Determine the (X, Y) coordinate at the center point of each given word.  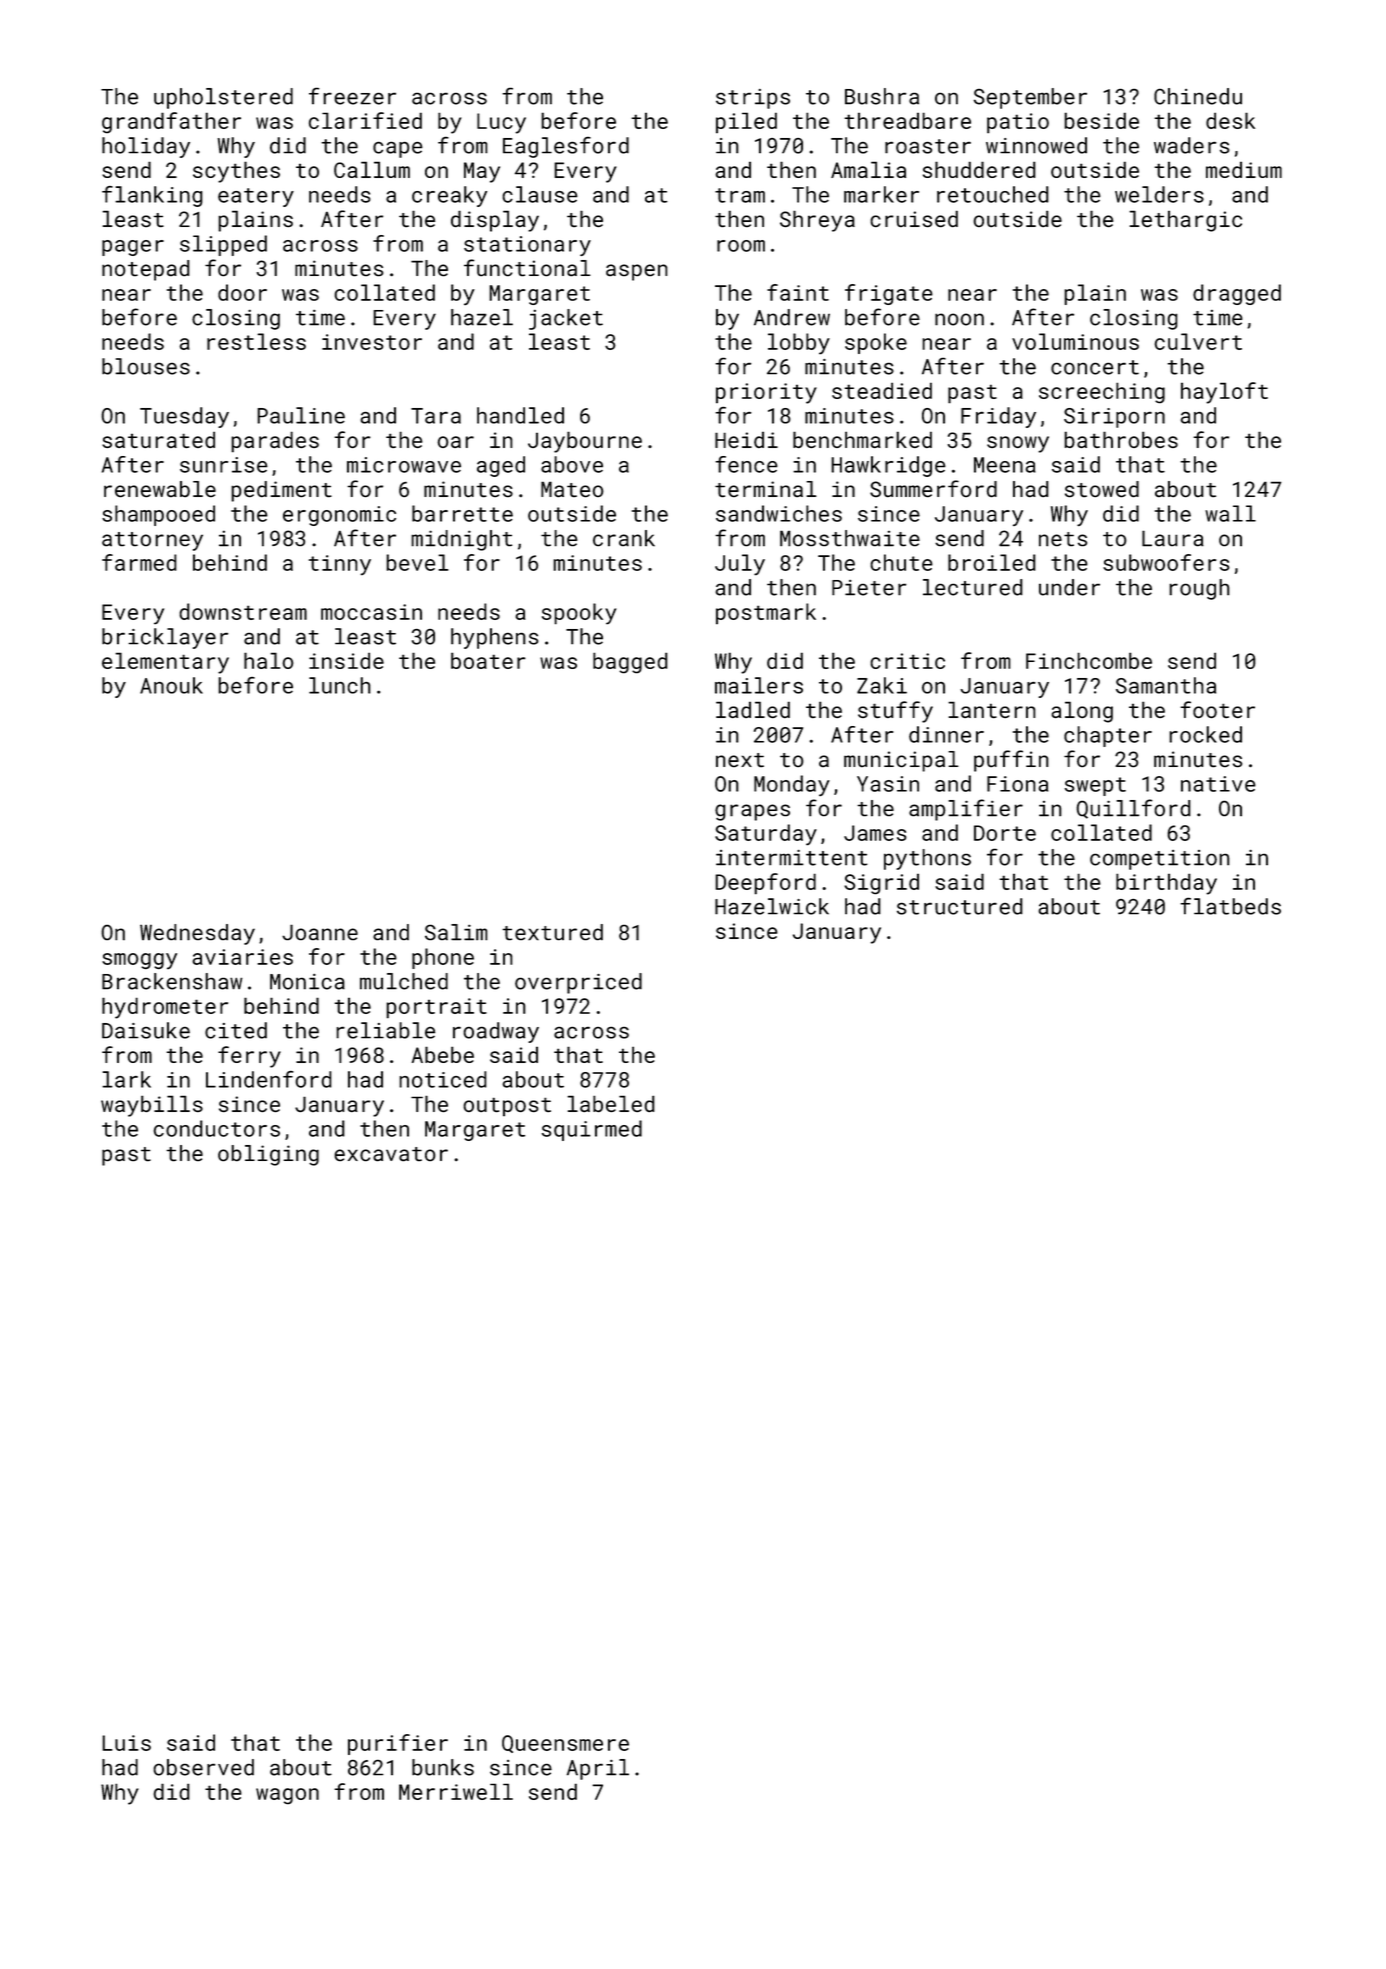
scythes (236, 172)
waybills (152, 1106)
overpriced (578, 983)
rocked (1205, 734)
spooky (579, 614)
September (1030, 98)
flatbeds (1230, 906)
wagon (287, 1796)
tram (740, 195)
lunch (340, 685)
